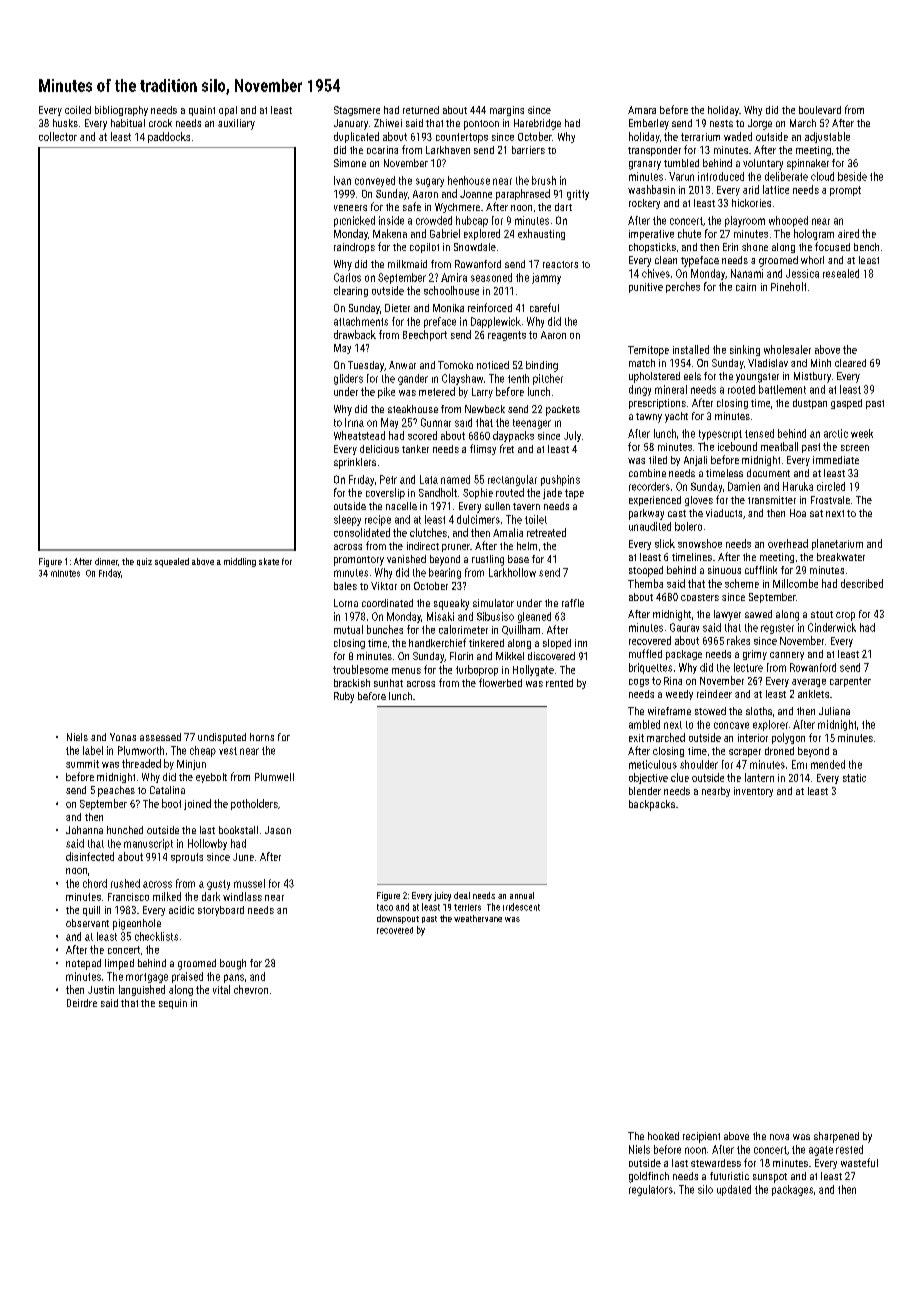  I want to click on returned, so click(421, 110).
